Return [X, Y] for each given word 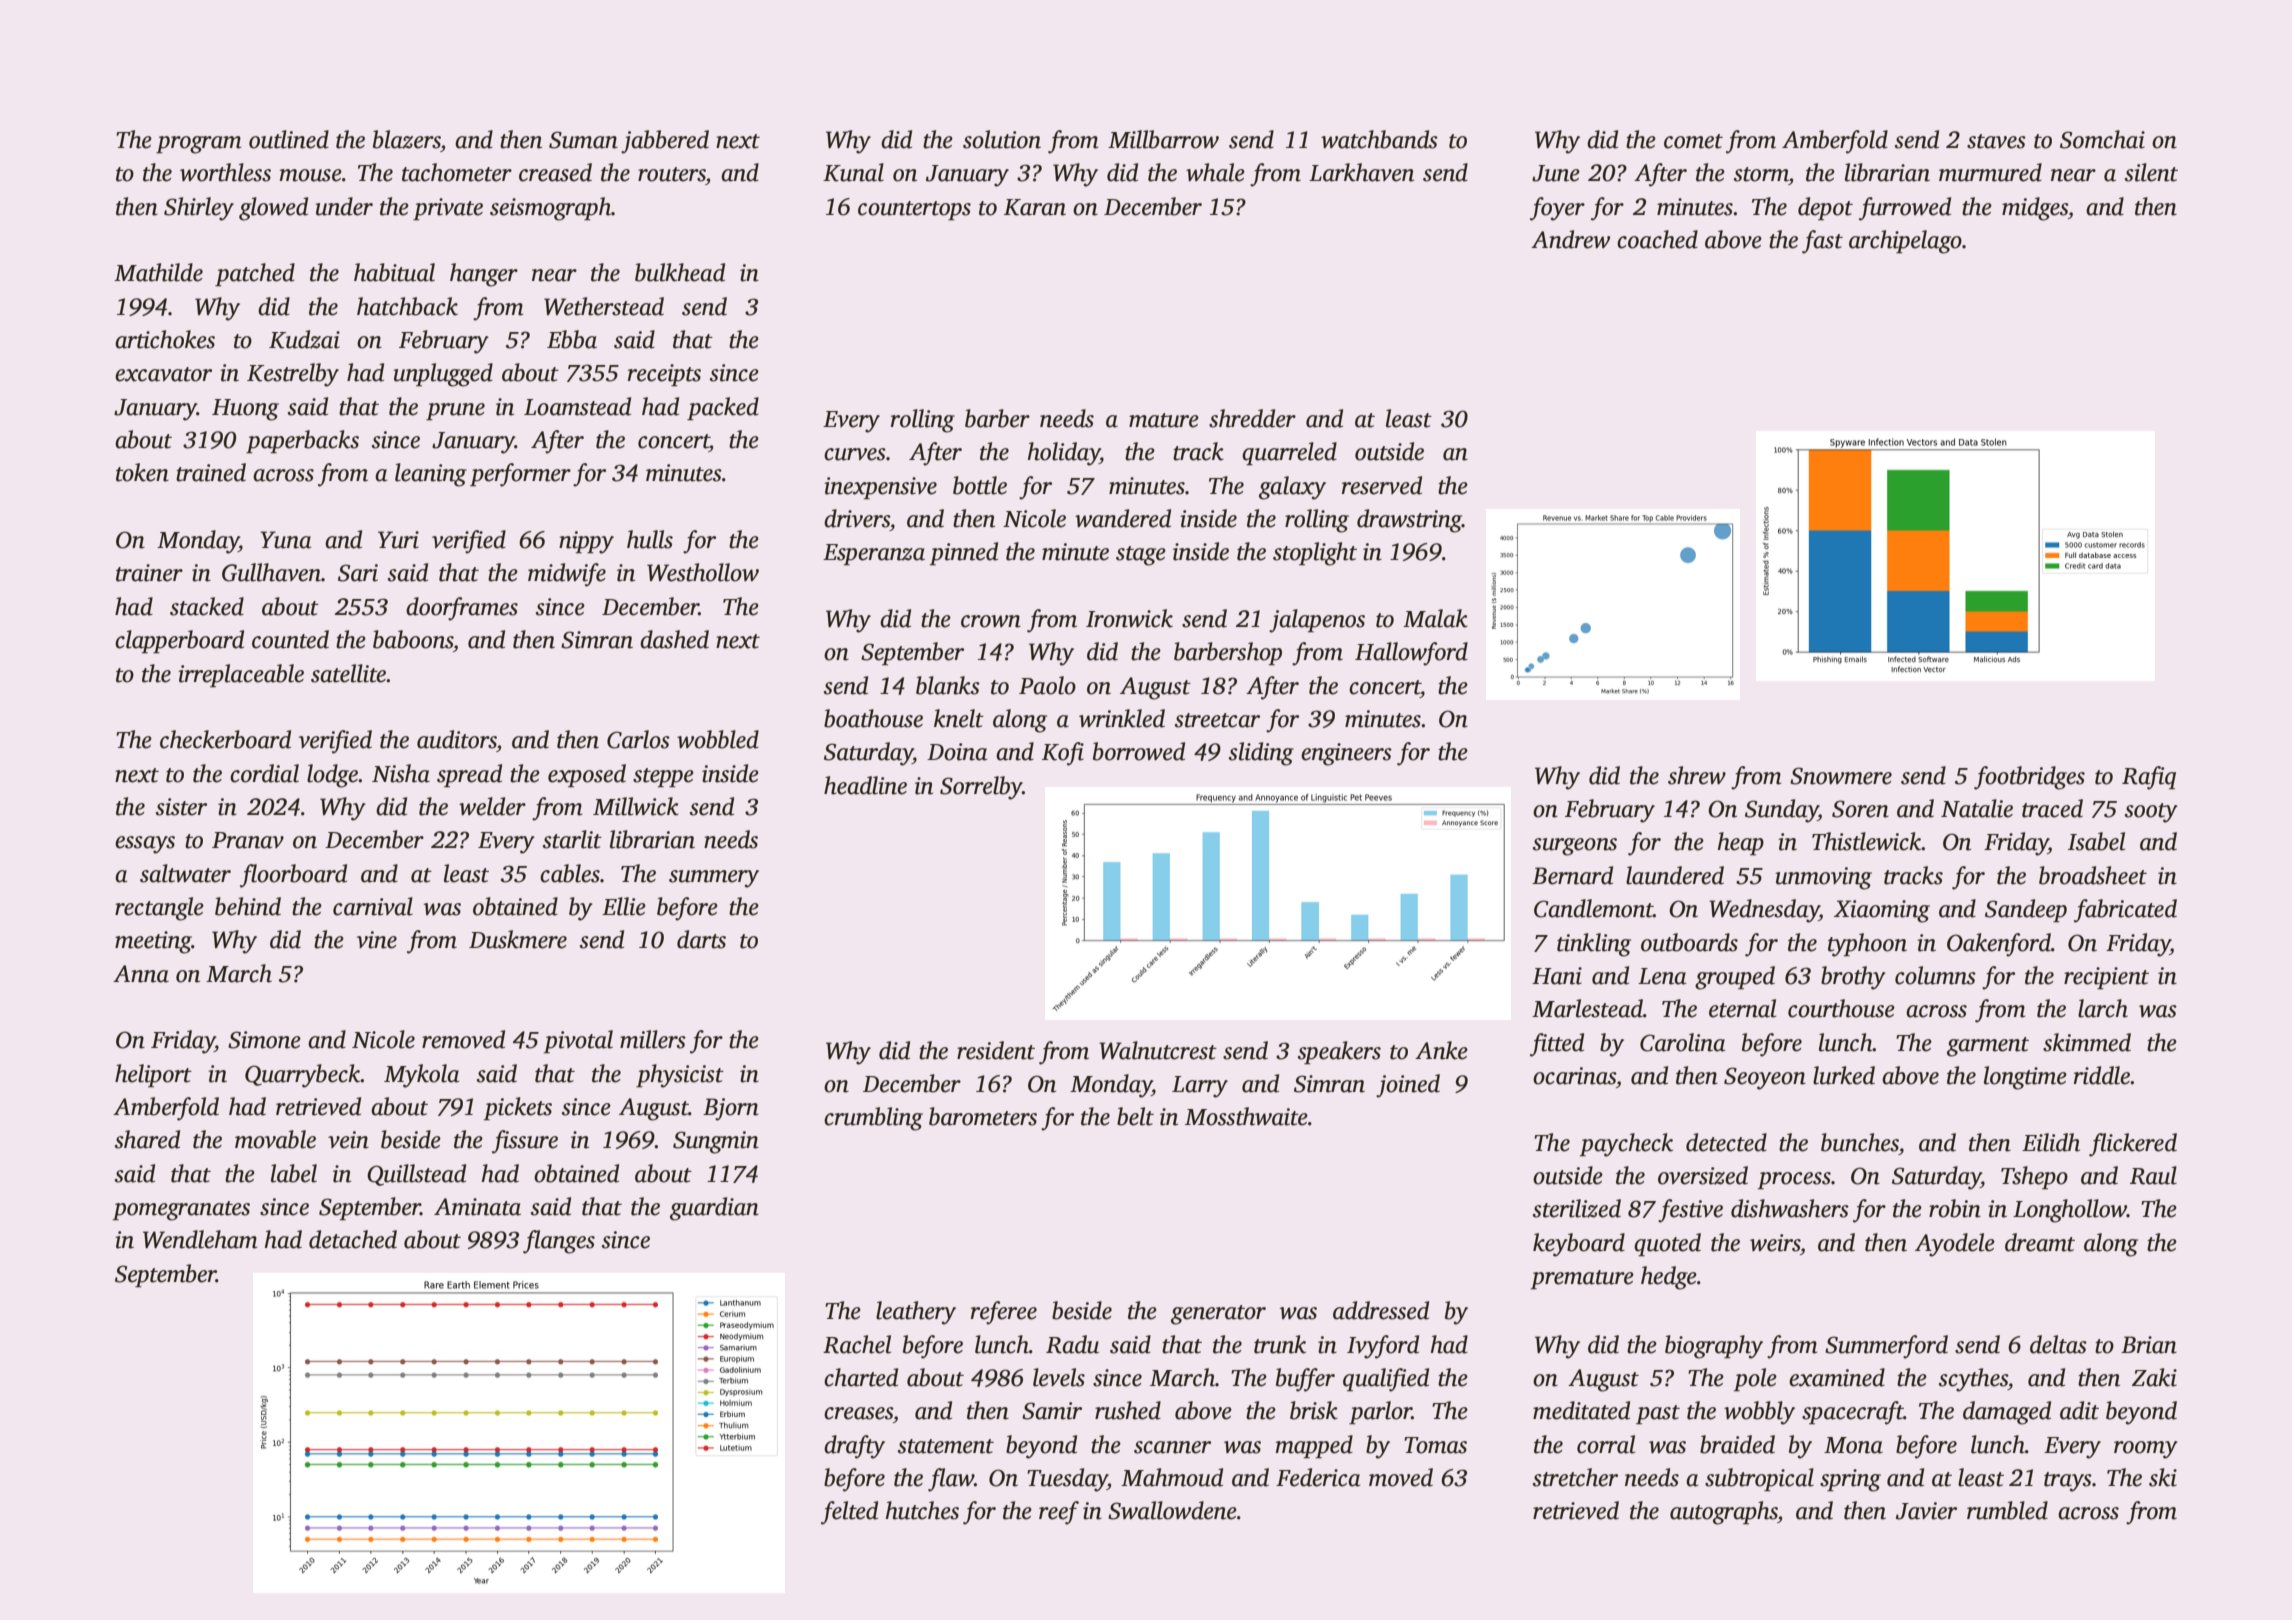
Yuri [398, 540]
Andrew [1570, 239]
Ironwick [1129, 618]
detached [353, 1239]
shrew [1697, 775]
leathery [916, 1313]
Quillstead [416, 1175]
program [199, 145]
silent [2151, 172]
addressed [1381, 1310]
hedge [1669, 1278]
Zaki [2154, 1377]
